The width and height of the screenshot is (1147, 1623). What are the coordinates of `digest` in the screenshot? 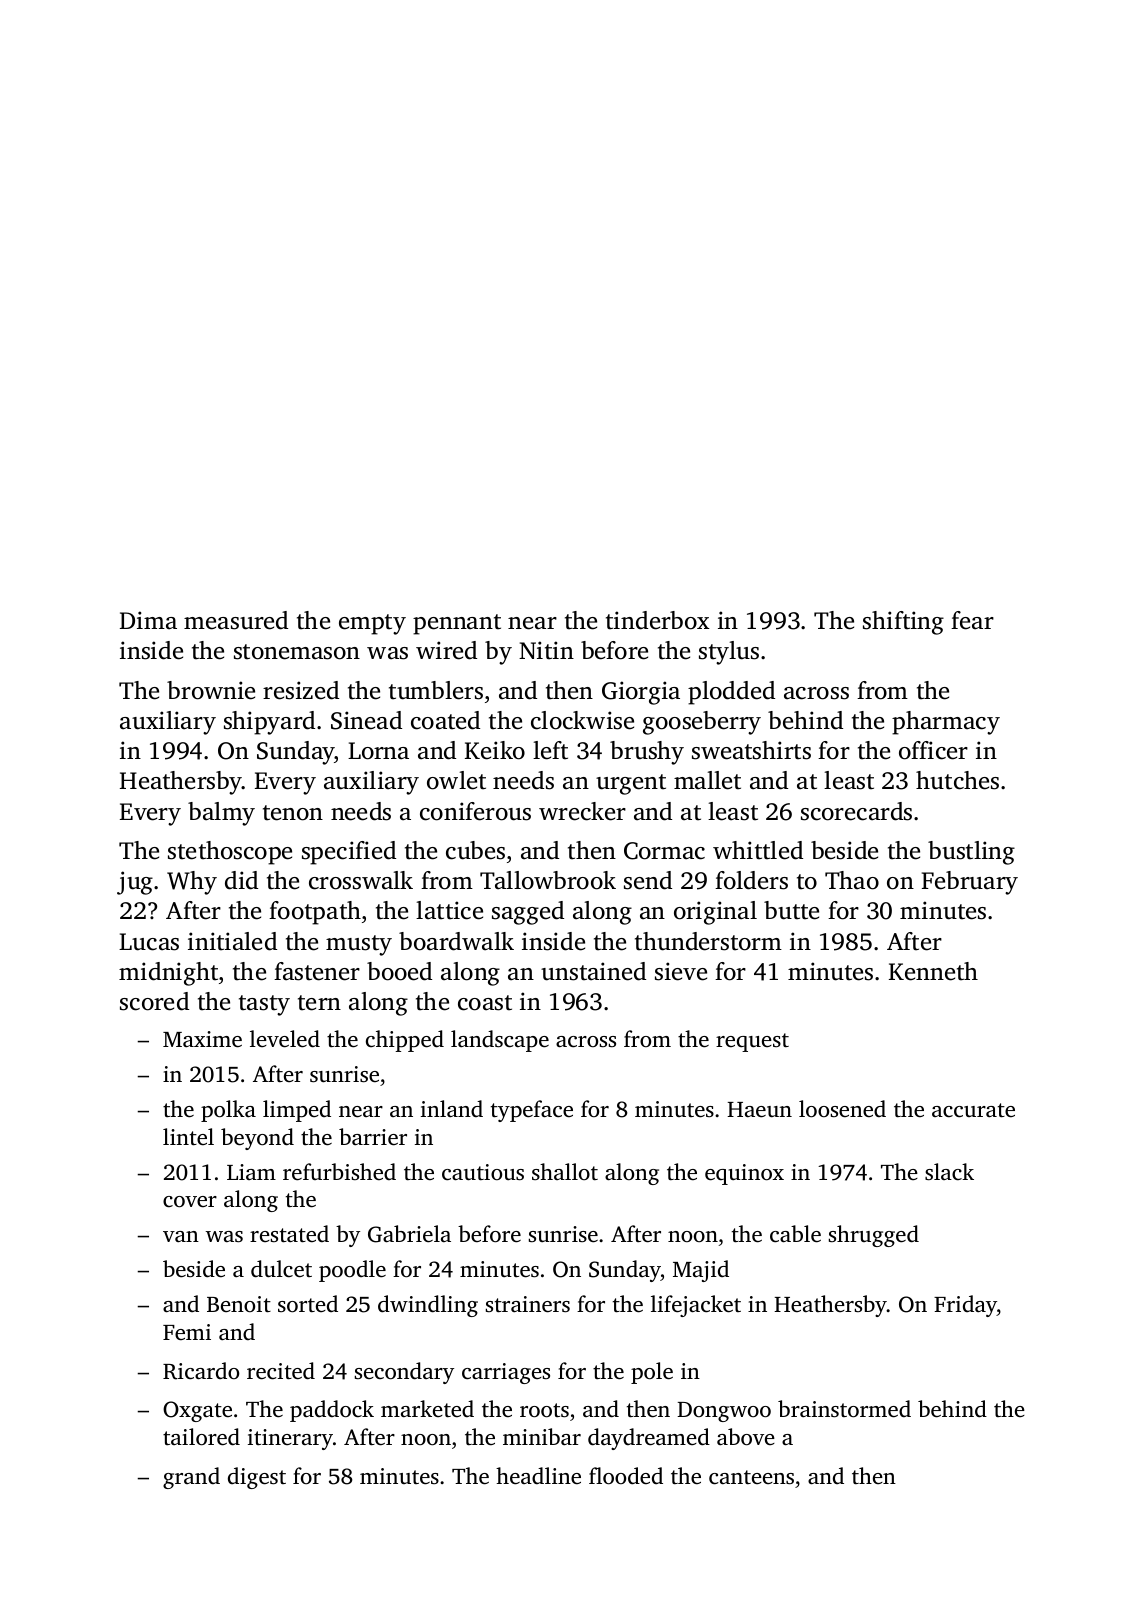 It's located at (257, 1478).
